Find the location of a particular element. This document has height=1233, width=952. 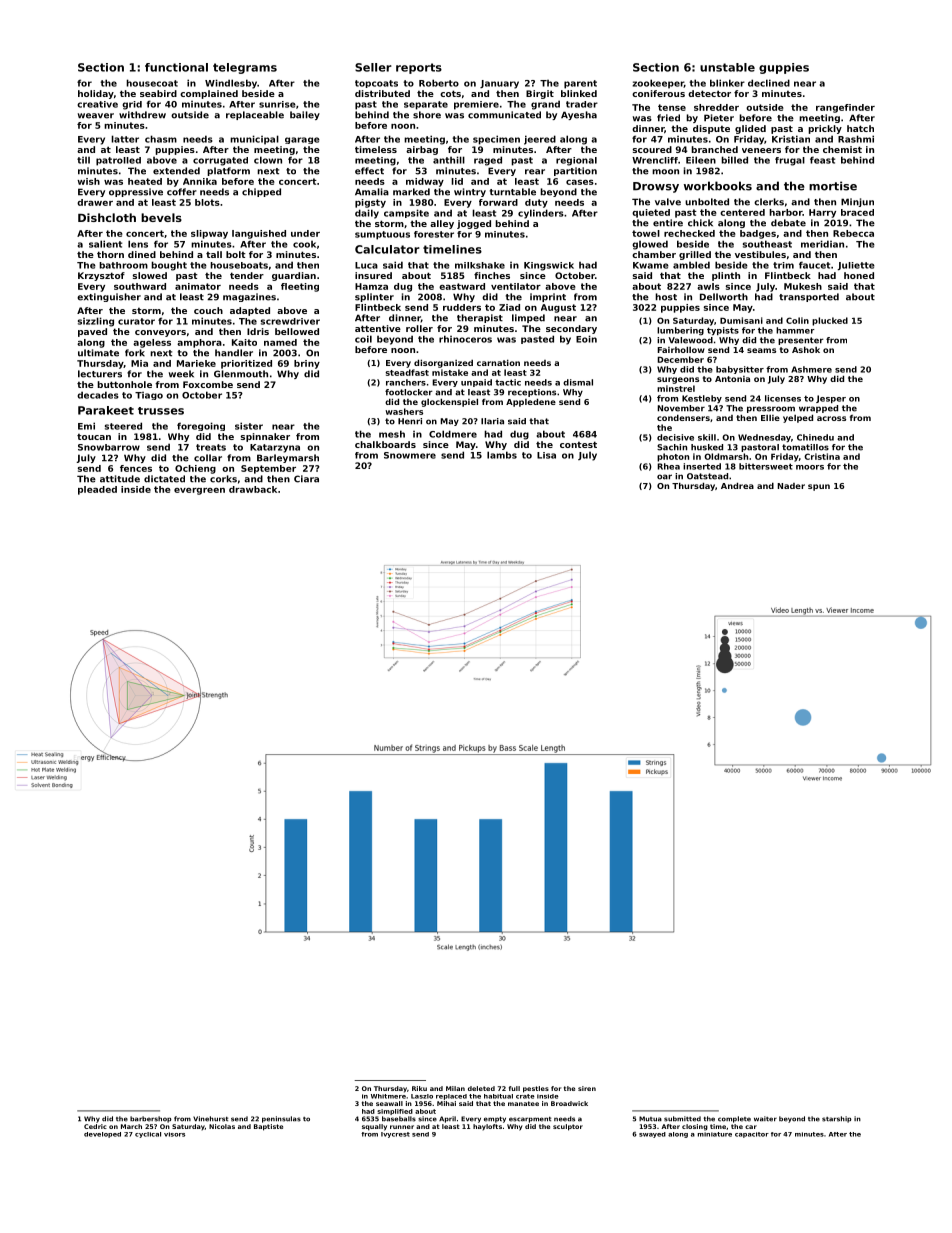

deleted is located at coordinates (481, 1088).
